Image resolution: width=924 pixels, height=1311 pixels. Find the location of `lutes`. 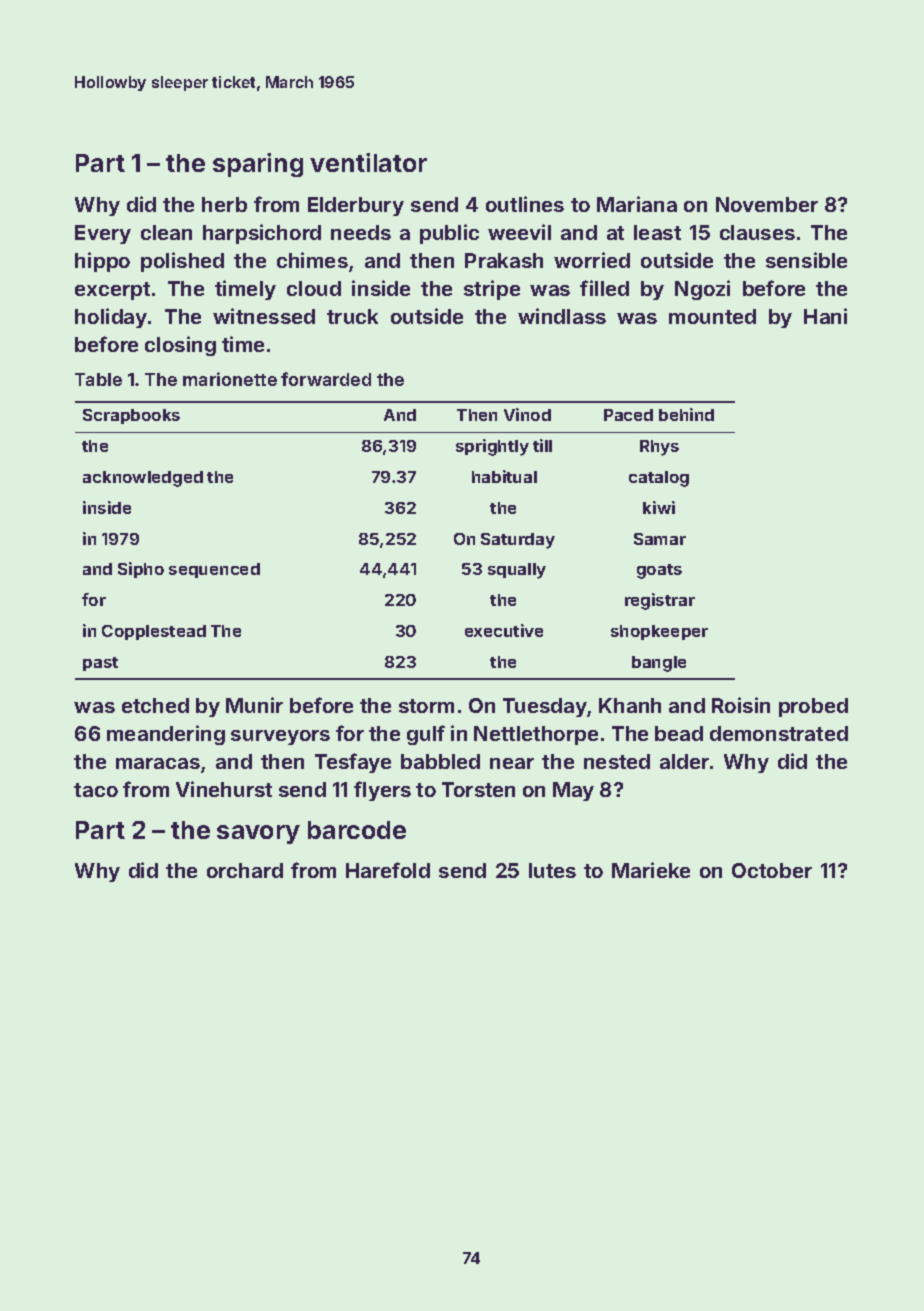

lutes is located at coordinates (552, 870).
